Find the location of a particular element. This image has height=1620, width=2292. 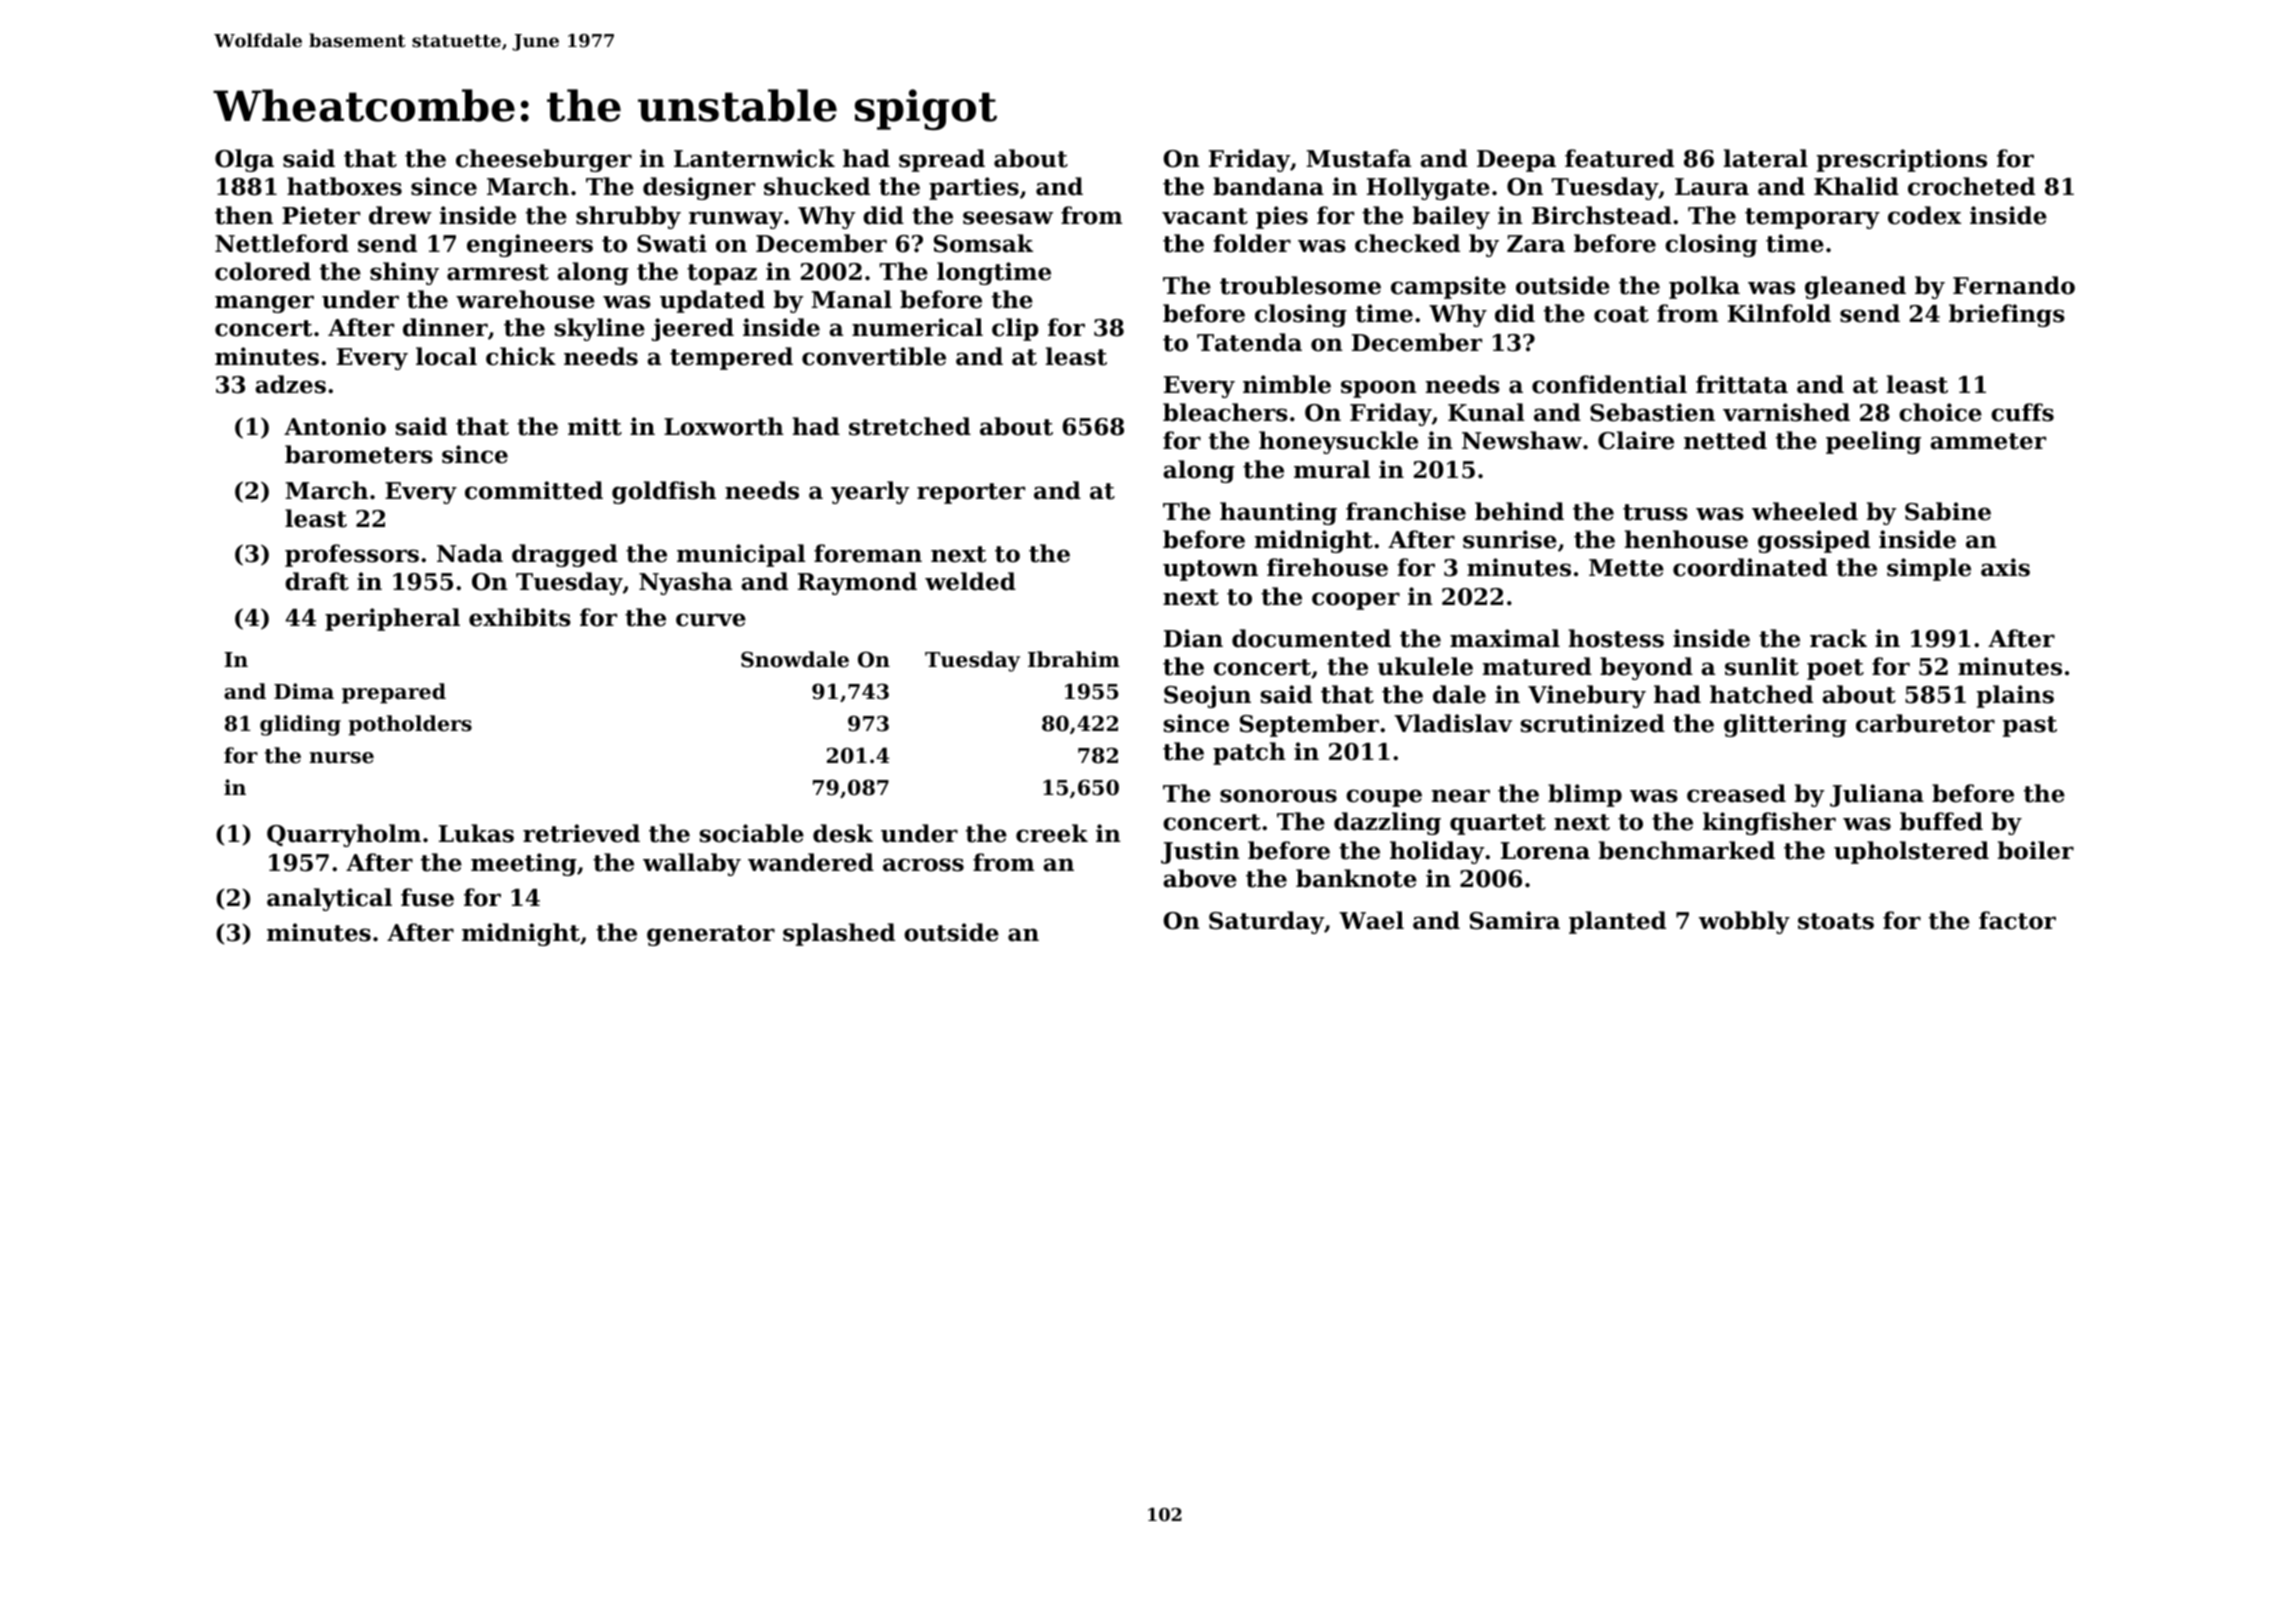

Raymond is located at coordinates (857, 583).
